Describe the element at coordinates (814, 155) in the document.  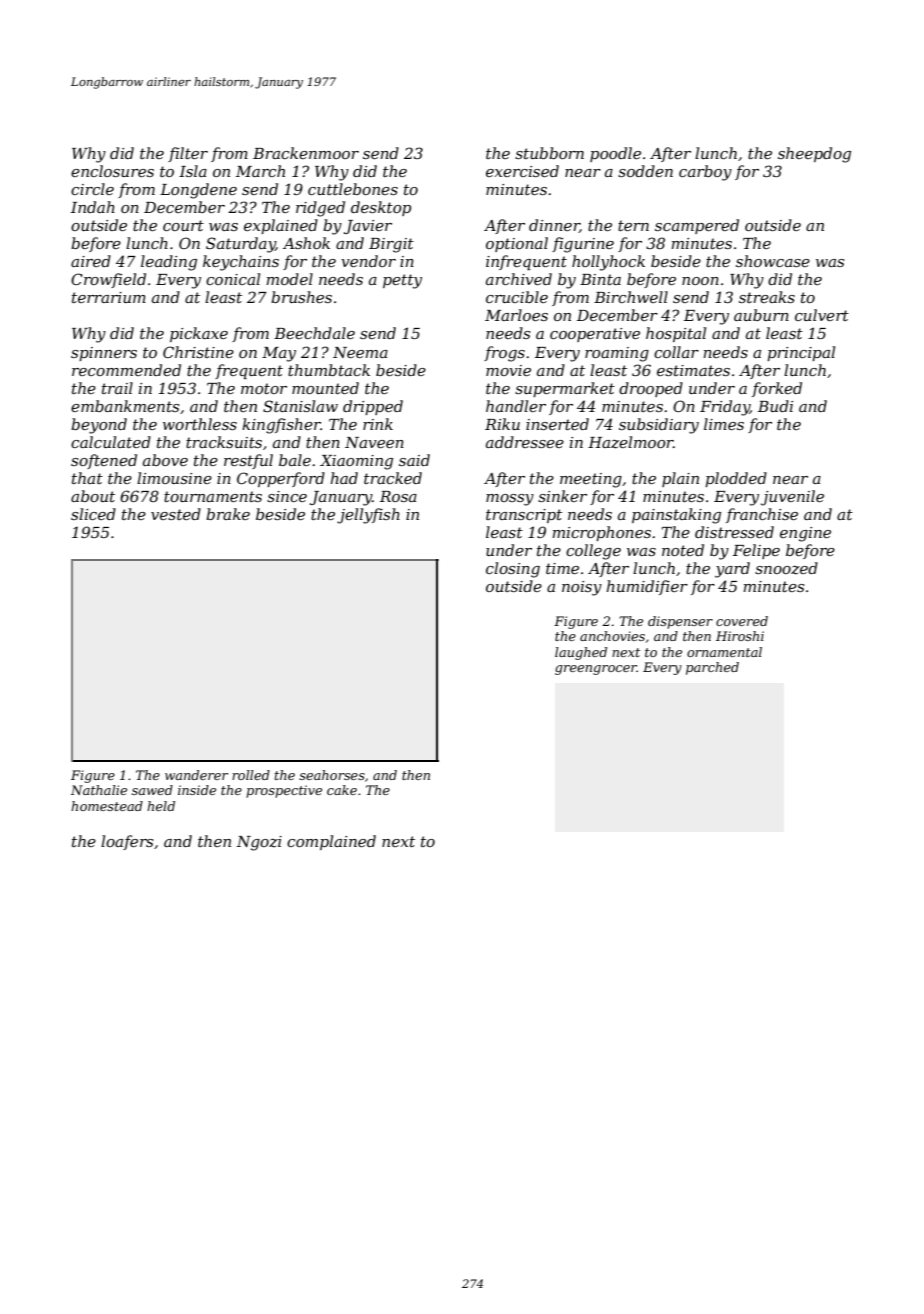
I see `sheepdog` at that location.
